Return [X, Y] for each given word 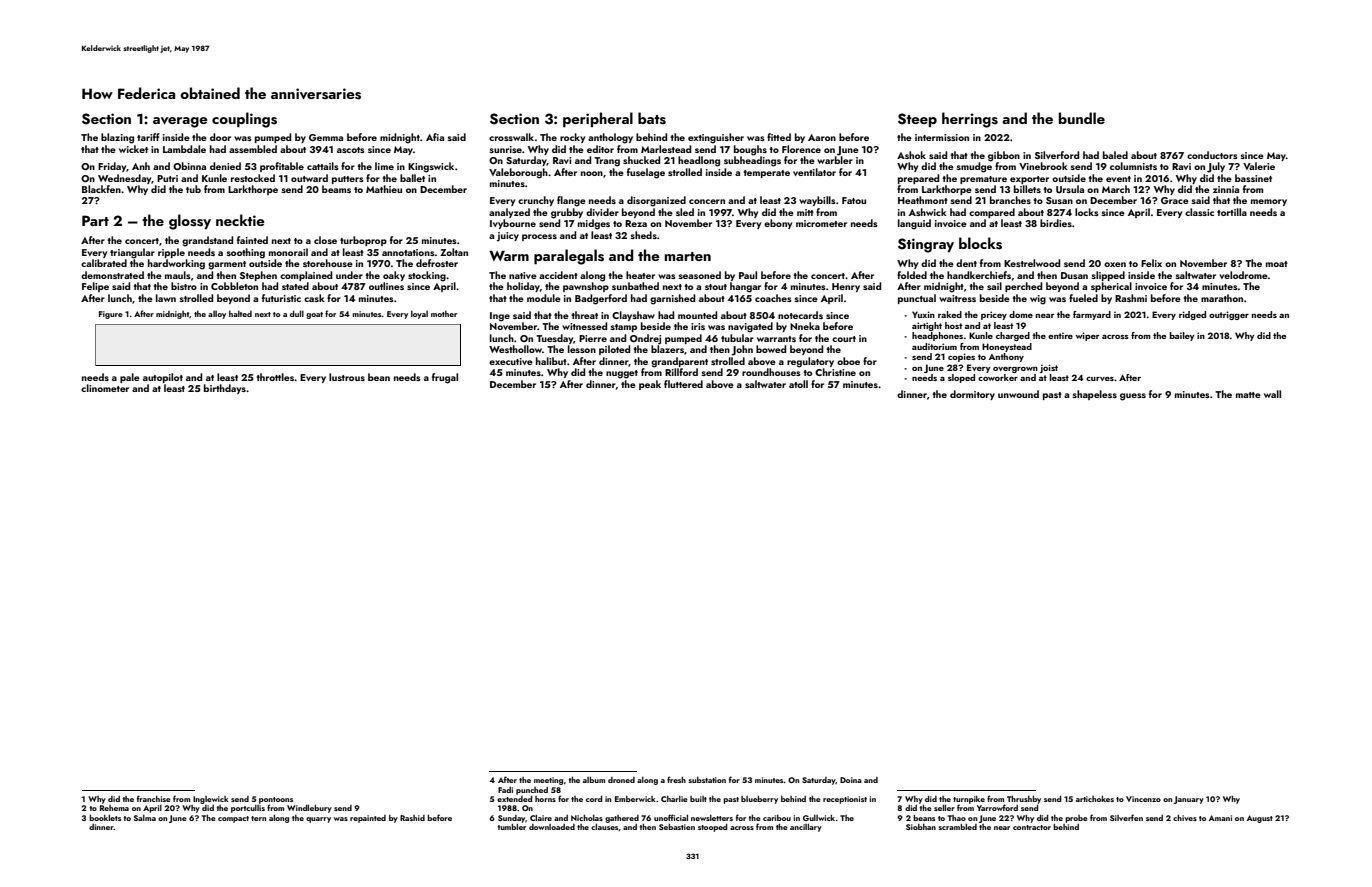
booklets [105, 818]
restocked [253, 178]
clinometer [105, 388]
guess [1133, 397]
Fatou [854, 200]
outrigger [1229, 315]
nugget [622, 374]
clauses [605, 827]
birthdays [225, 389]
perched [1023, 287]
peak [650, 385]
